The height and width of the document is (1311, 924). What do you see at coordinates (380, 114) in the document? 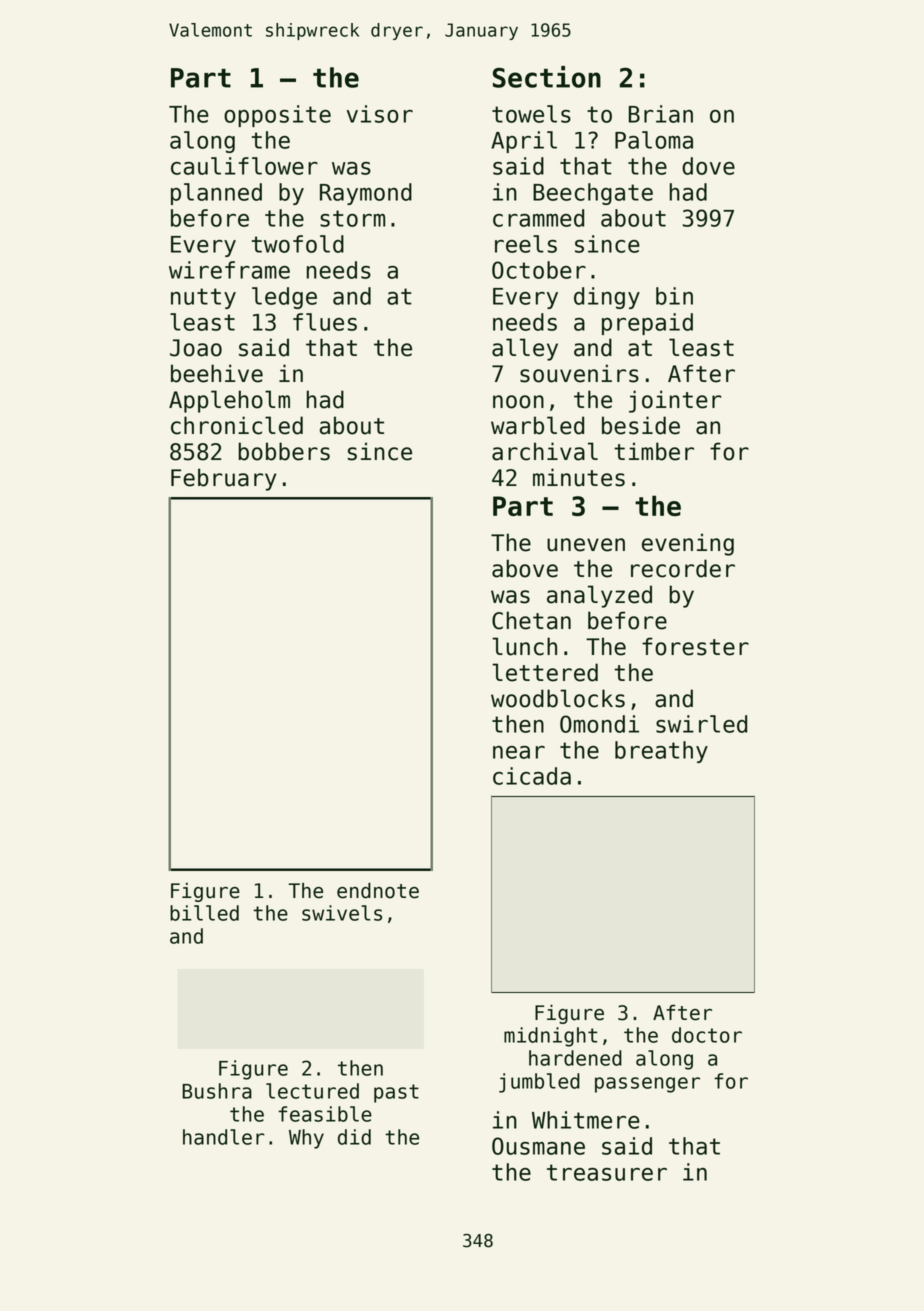
I see `visor` at bounding box center [380, 114].
